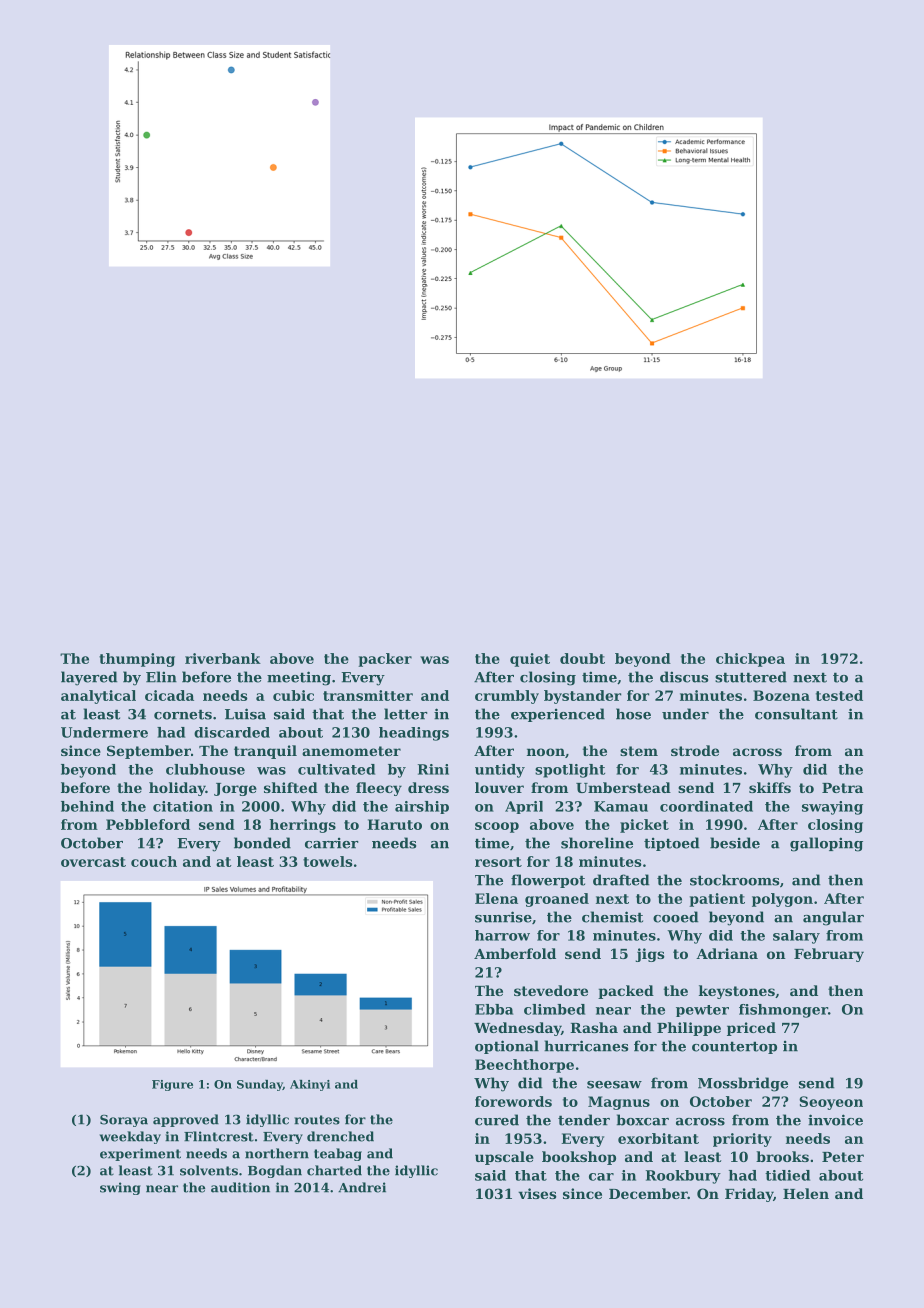  What do you see at coordinates (706, 806) in the document?
I see `coordinated` at bounding box center [706, 806].
